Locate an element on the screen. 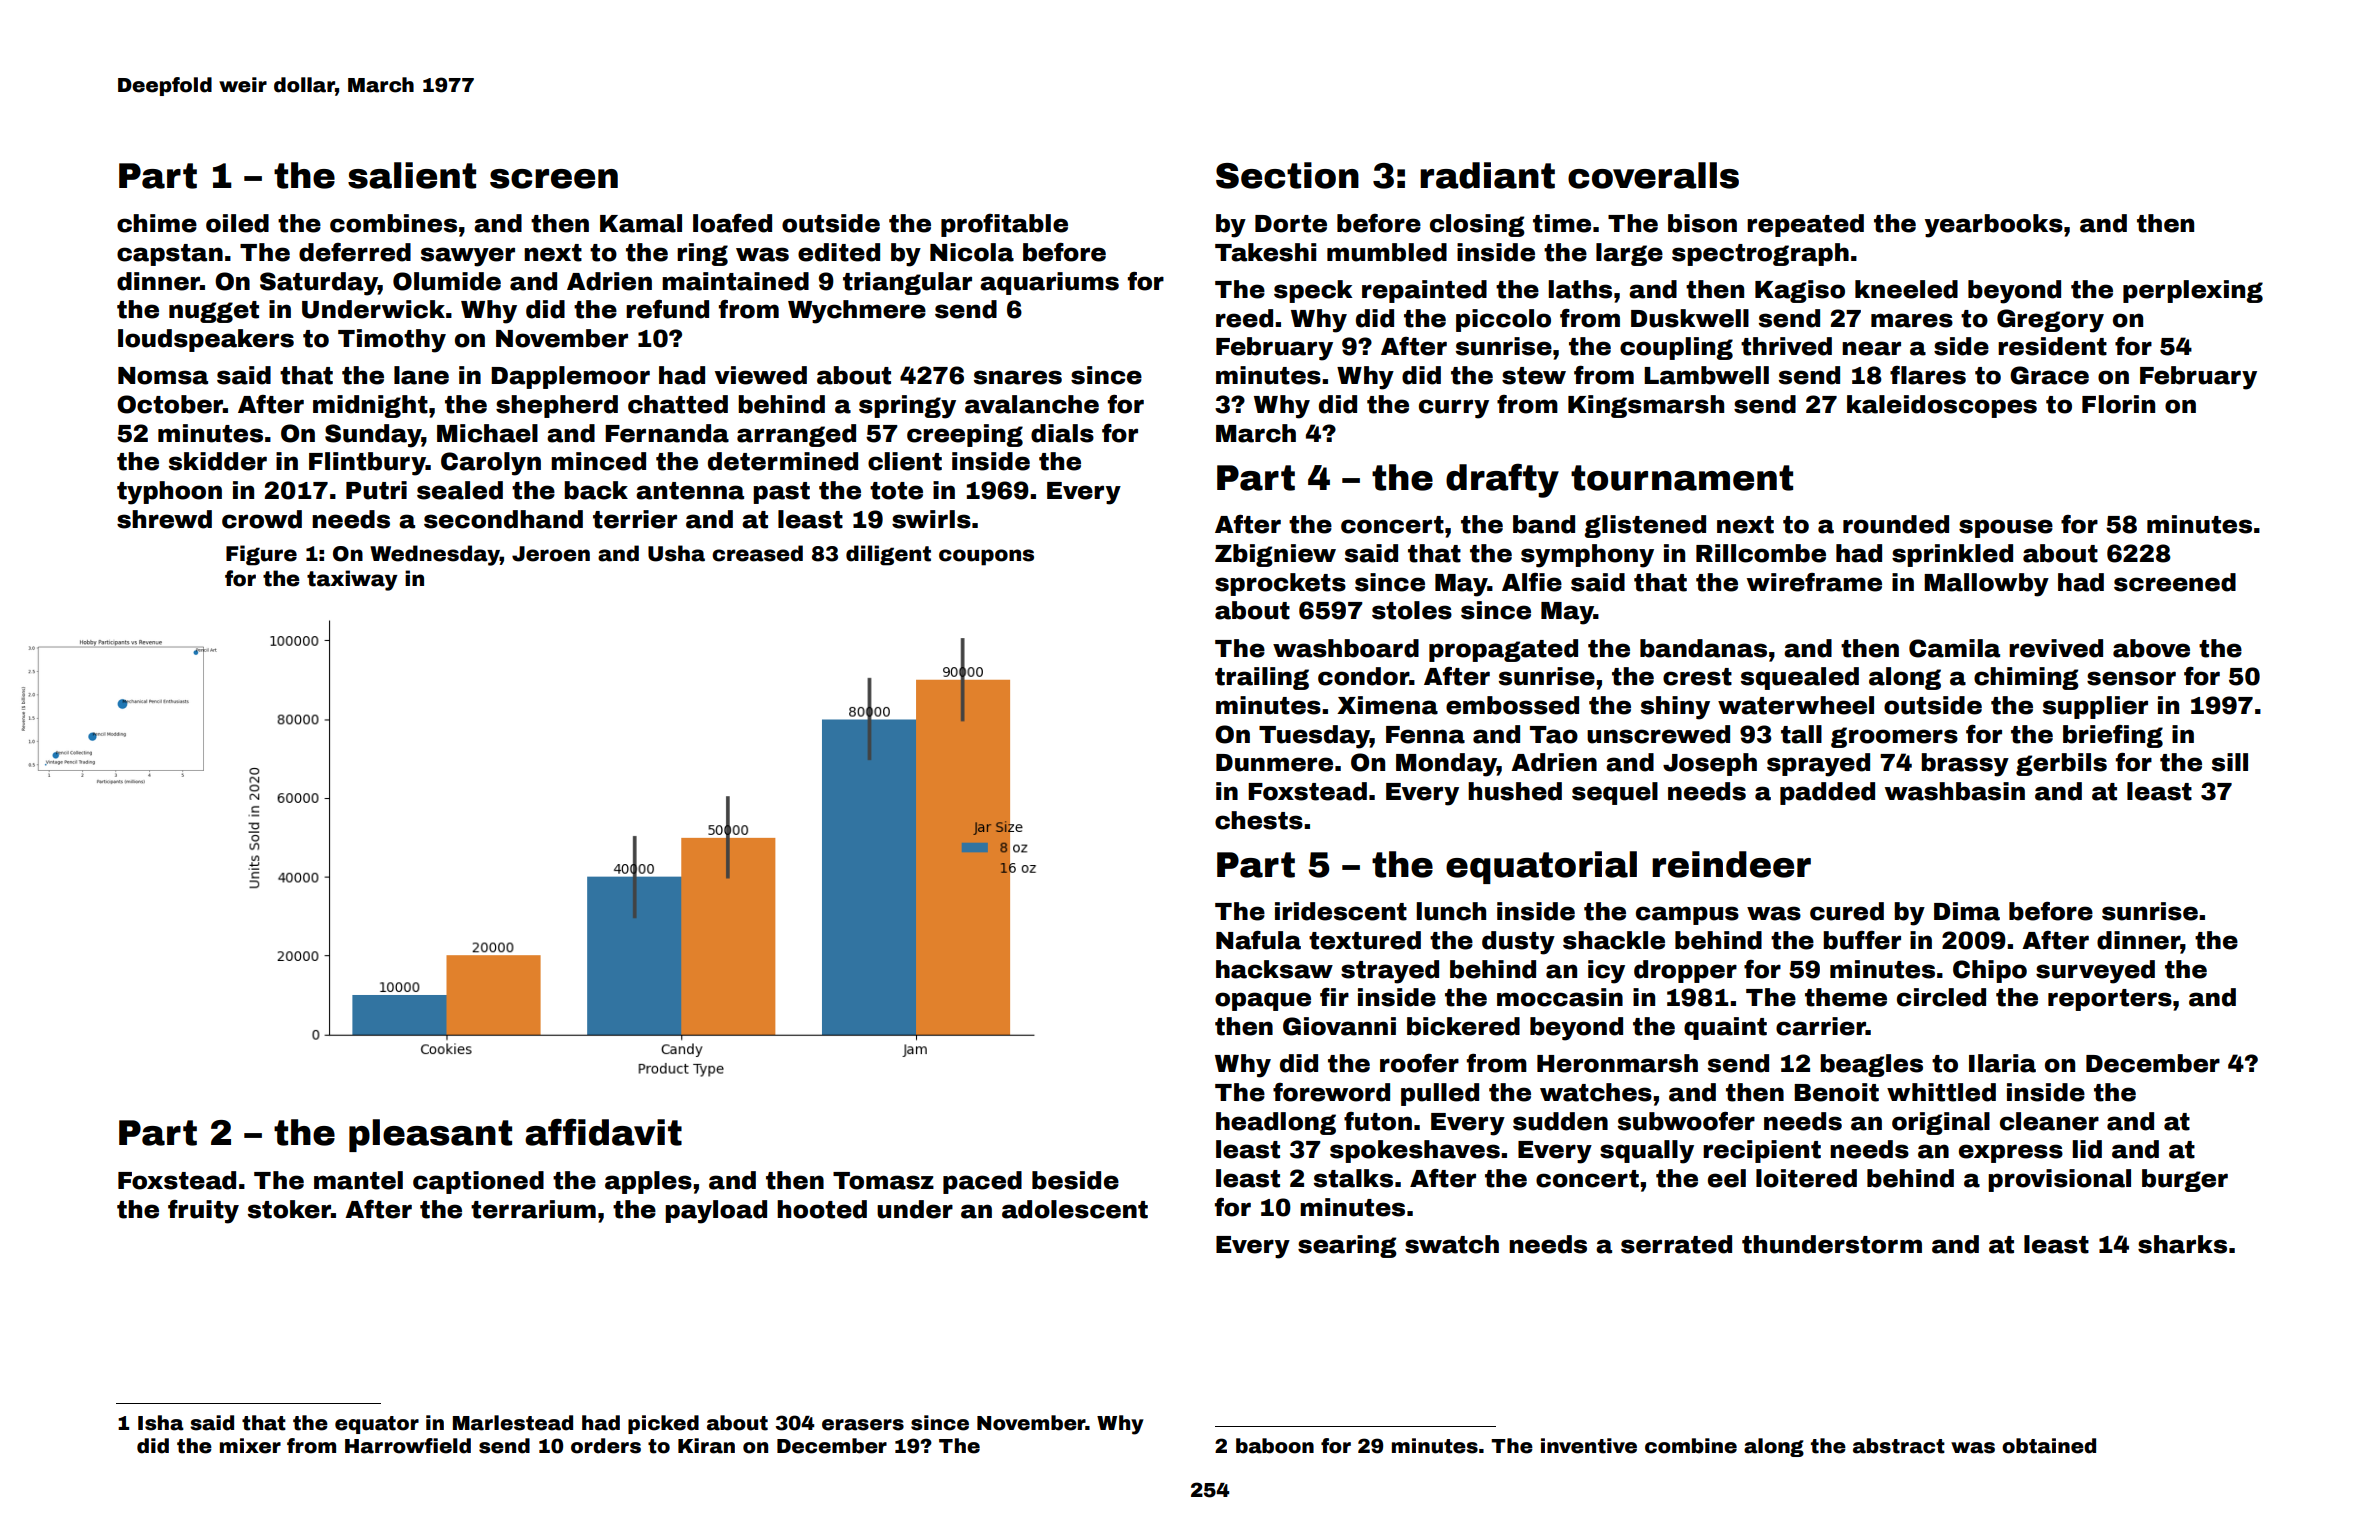 The height and width of the screenshot is (1540, 2380). baboon is located at coordinates (1275, 1446).
